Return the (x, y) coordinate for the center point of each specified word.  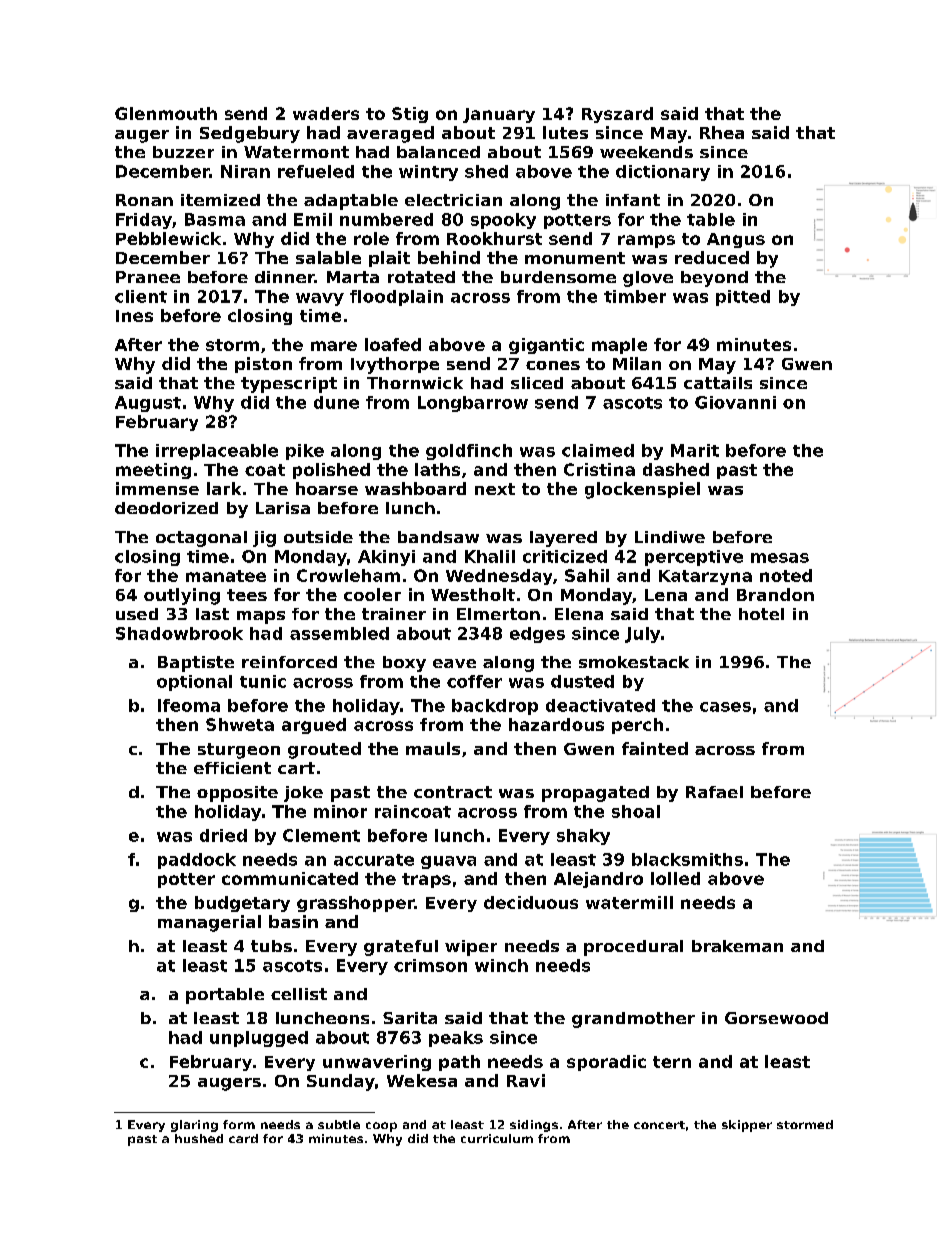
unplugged (259, 1039)
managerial (209, 923)
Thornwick (415, 383)
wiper (471, 948)
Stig (410, 115)
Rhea (722, 132)
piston (263, 365)
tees (247, 595)
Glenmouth (166, 113)
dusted (582, 681)
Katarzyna (705, 577)
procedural (633, 948)
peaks (456, 1039)
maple (619, 346)
